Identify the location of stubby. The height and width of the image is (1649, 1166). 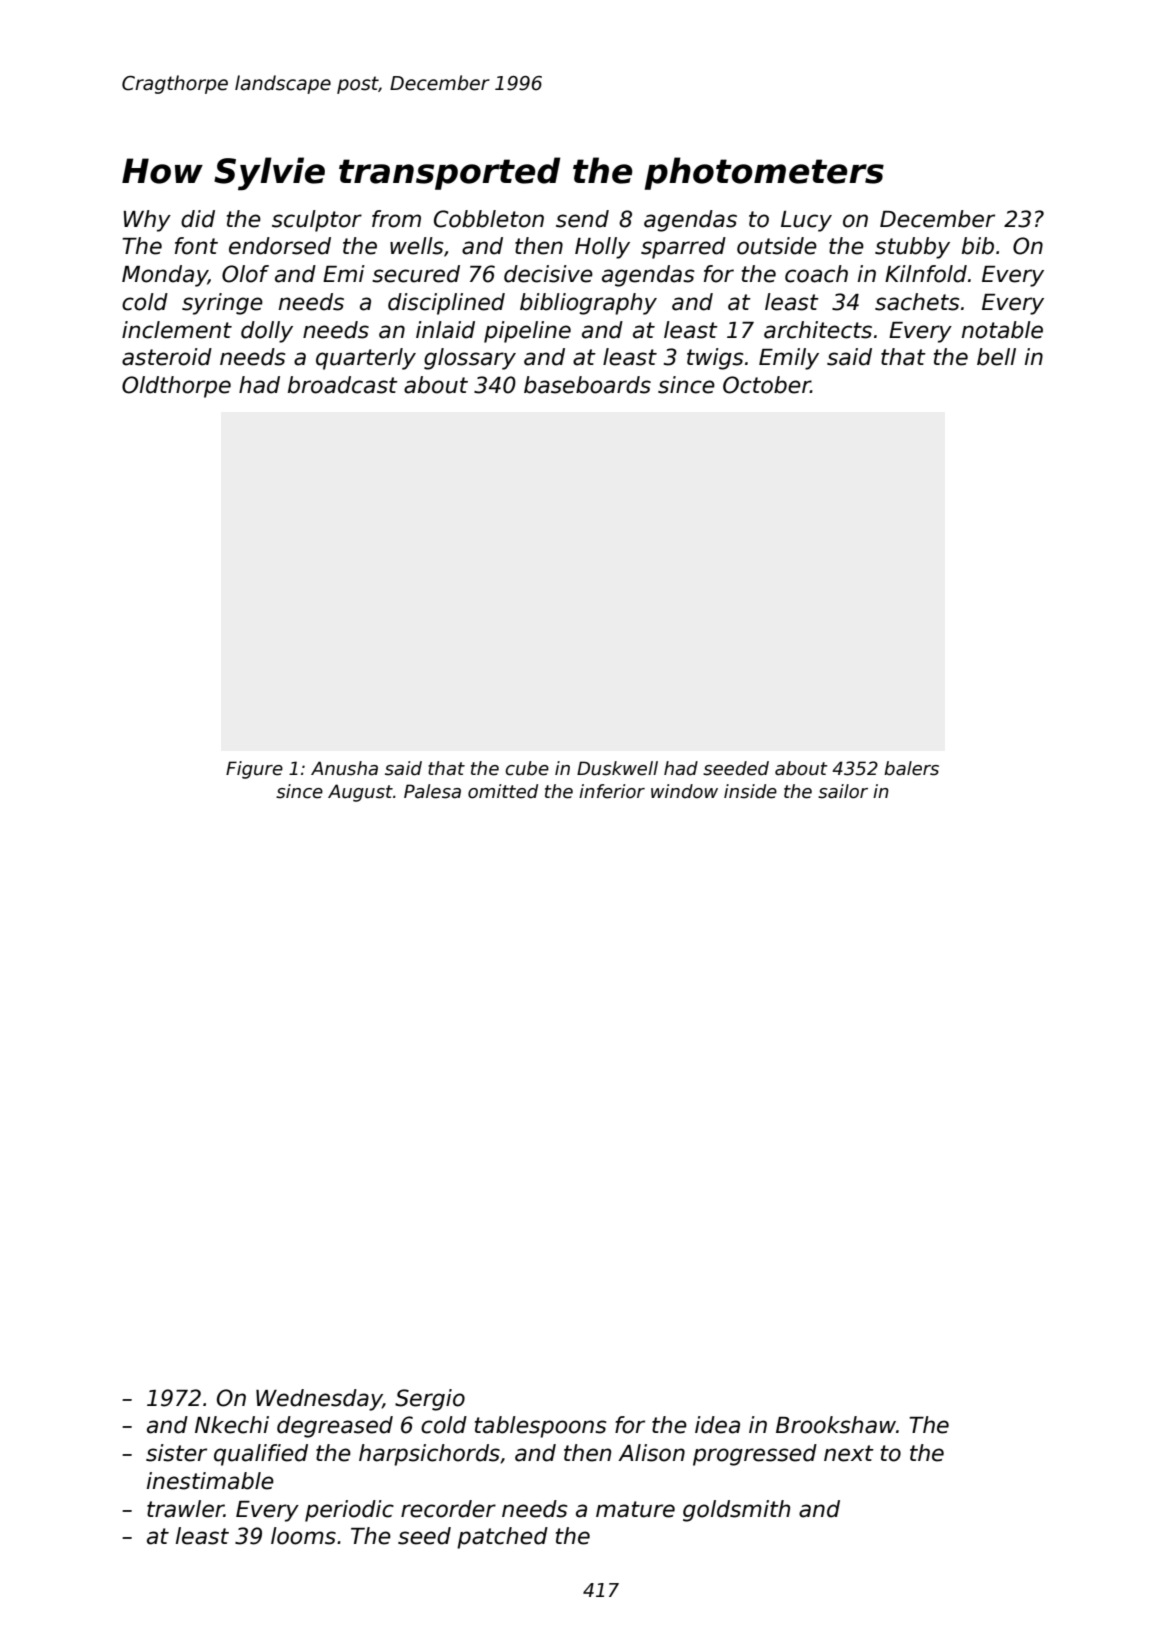
(912, 248).
